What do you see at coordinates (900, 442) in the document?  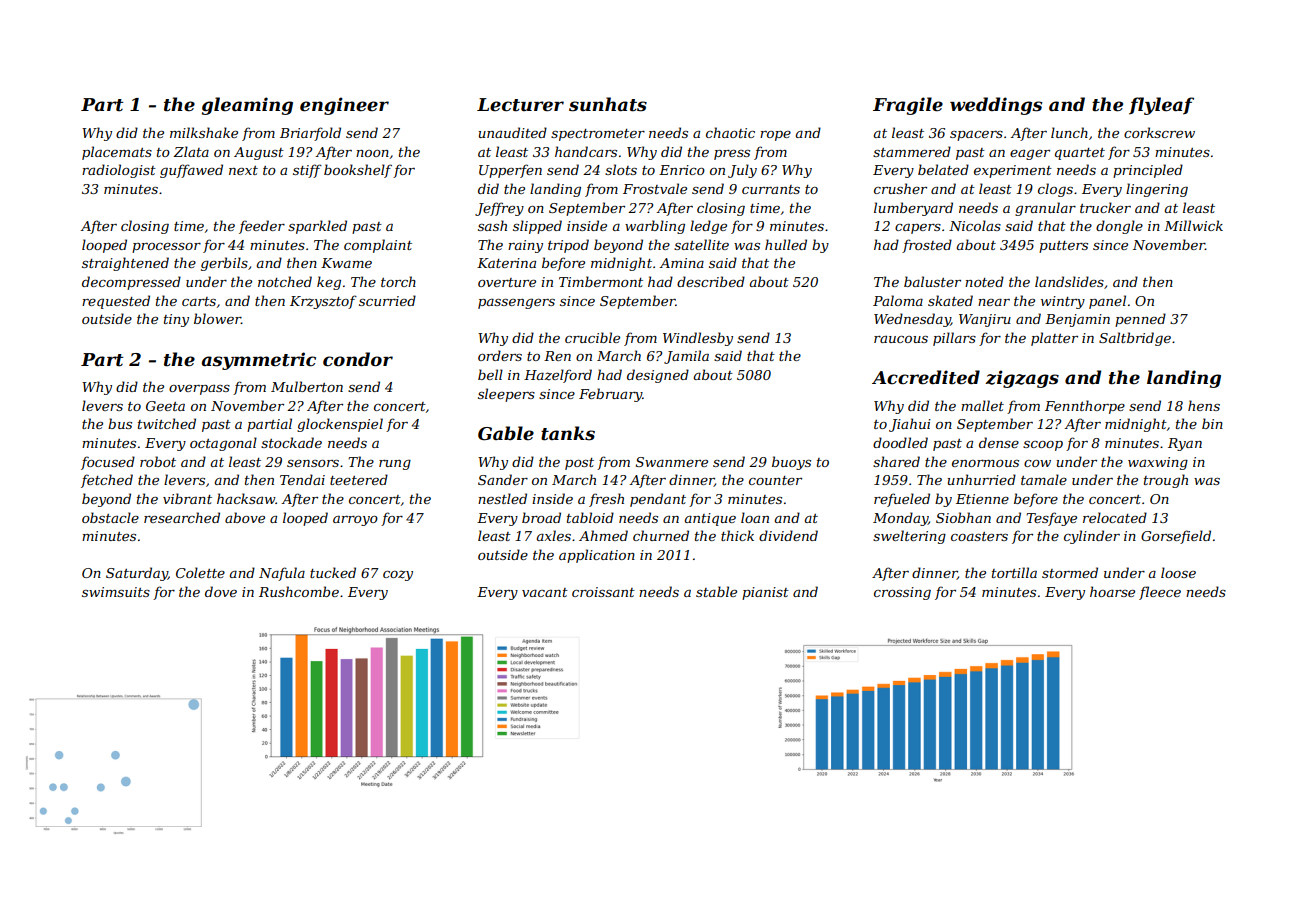 I see `doodled` at bounding box center [900, 442].
